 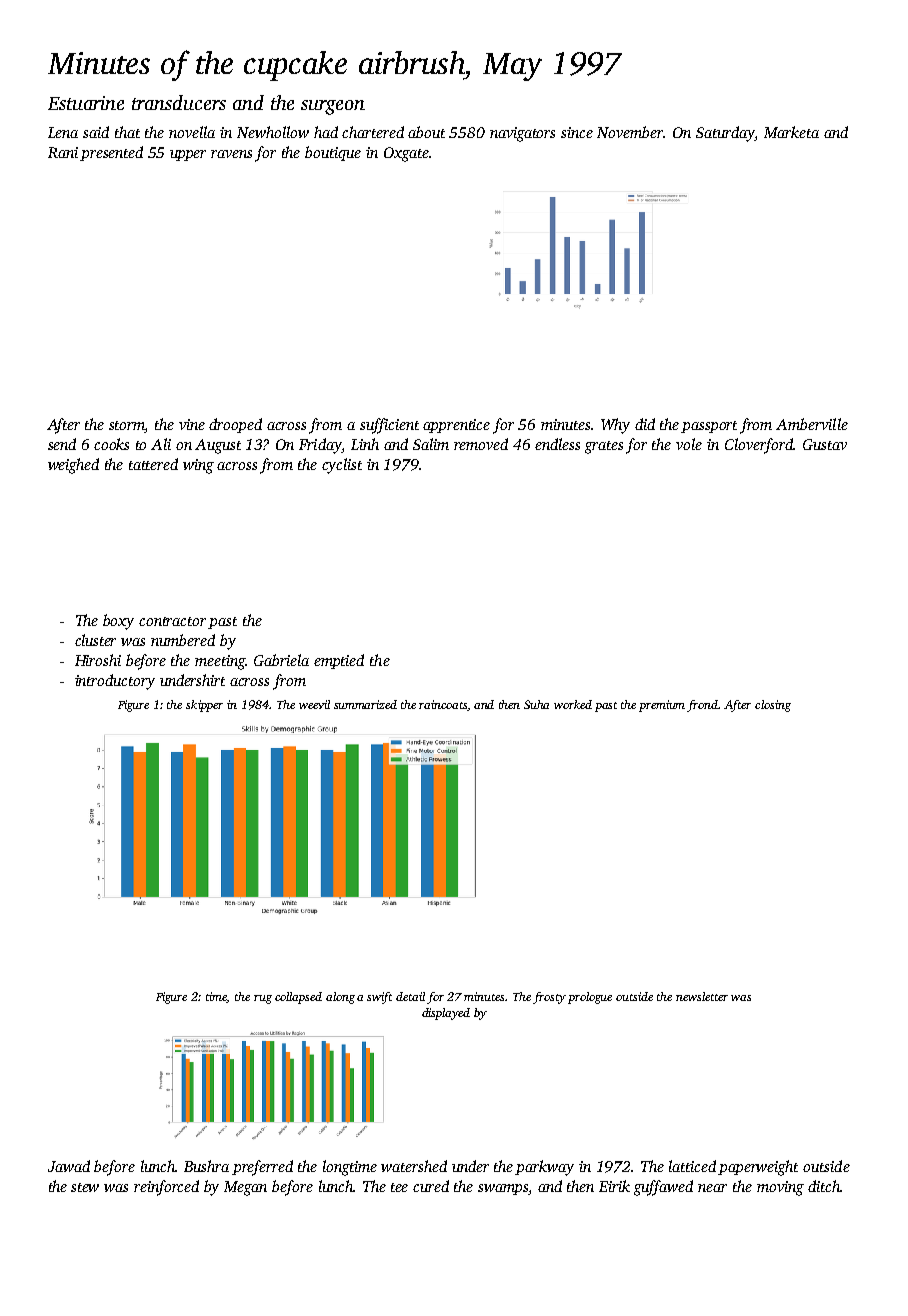 What do you see at coordinates (481, 444) in the document?
I see `removed` at bounding box center [481, 444].
